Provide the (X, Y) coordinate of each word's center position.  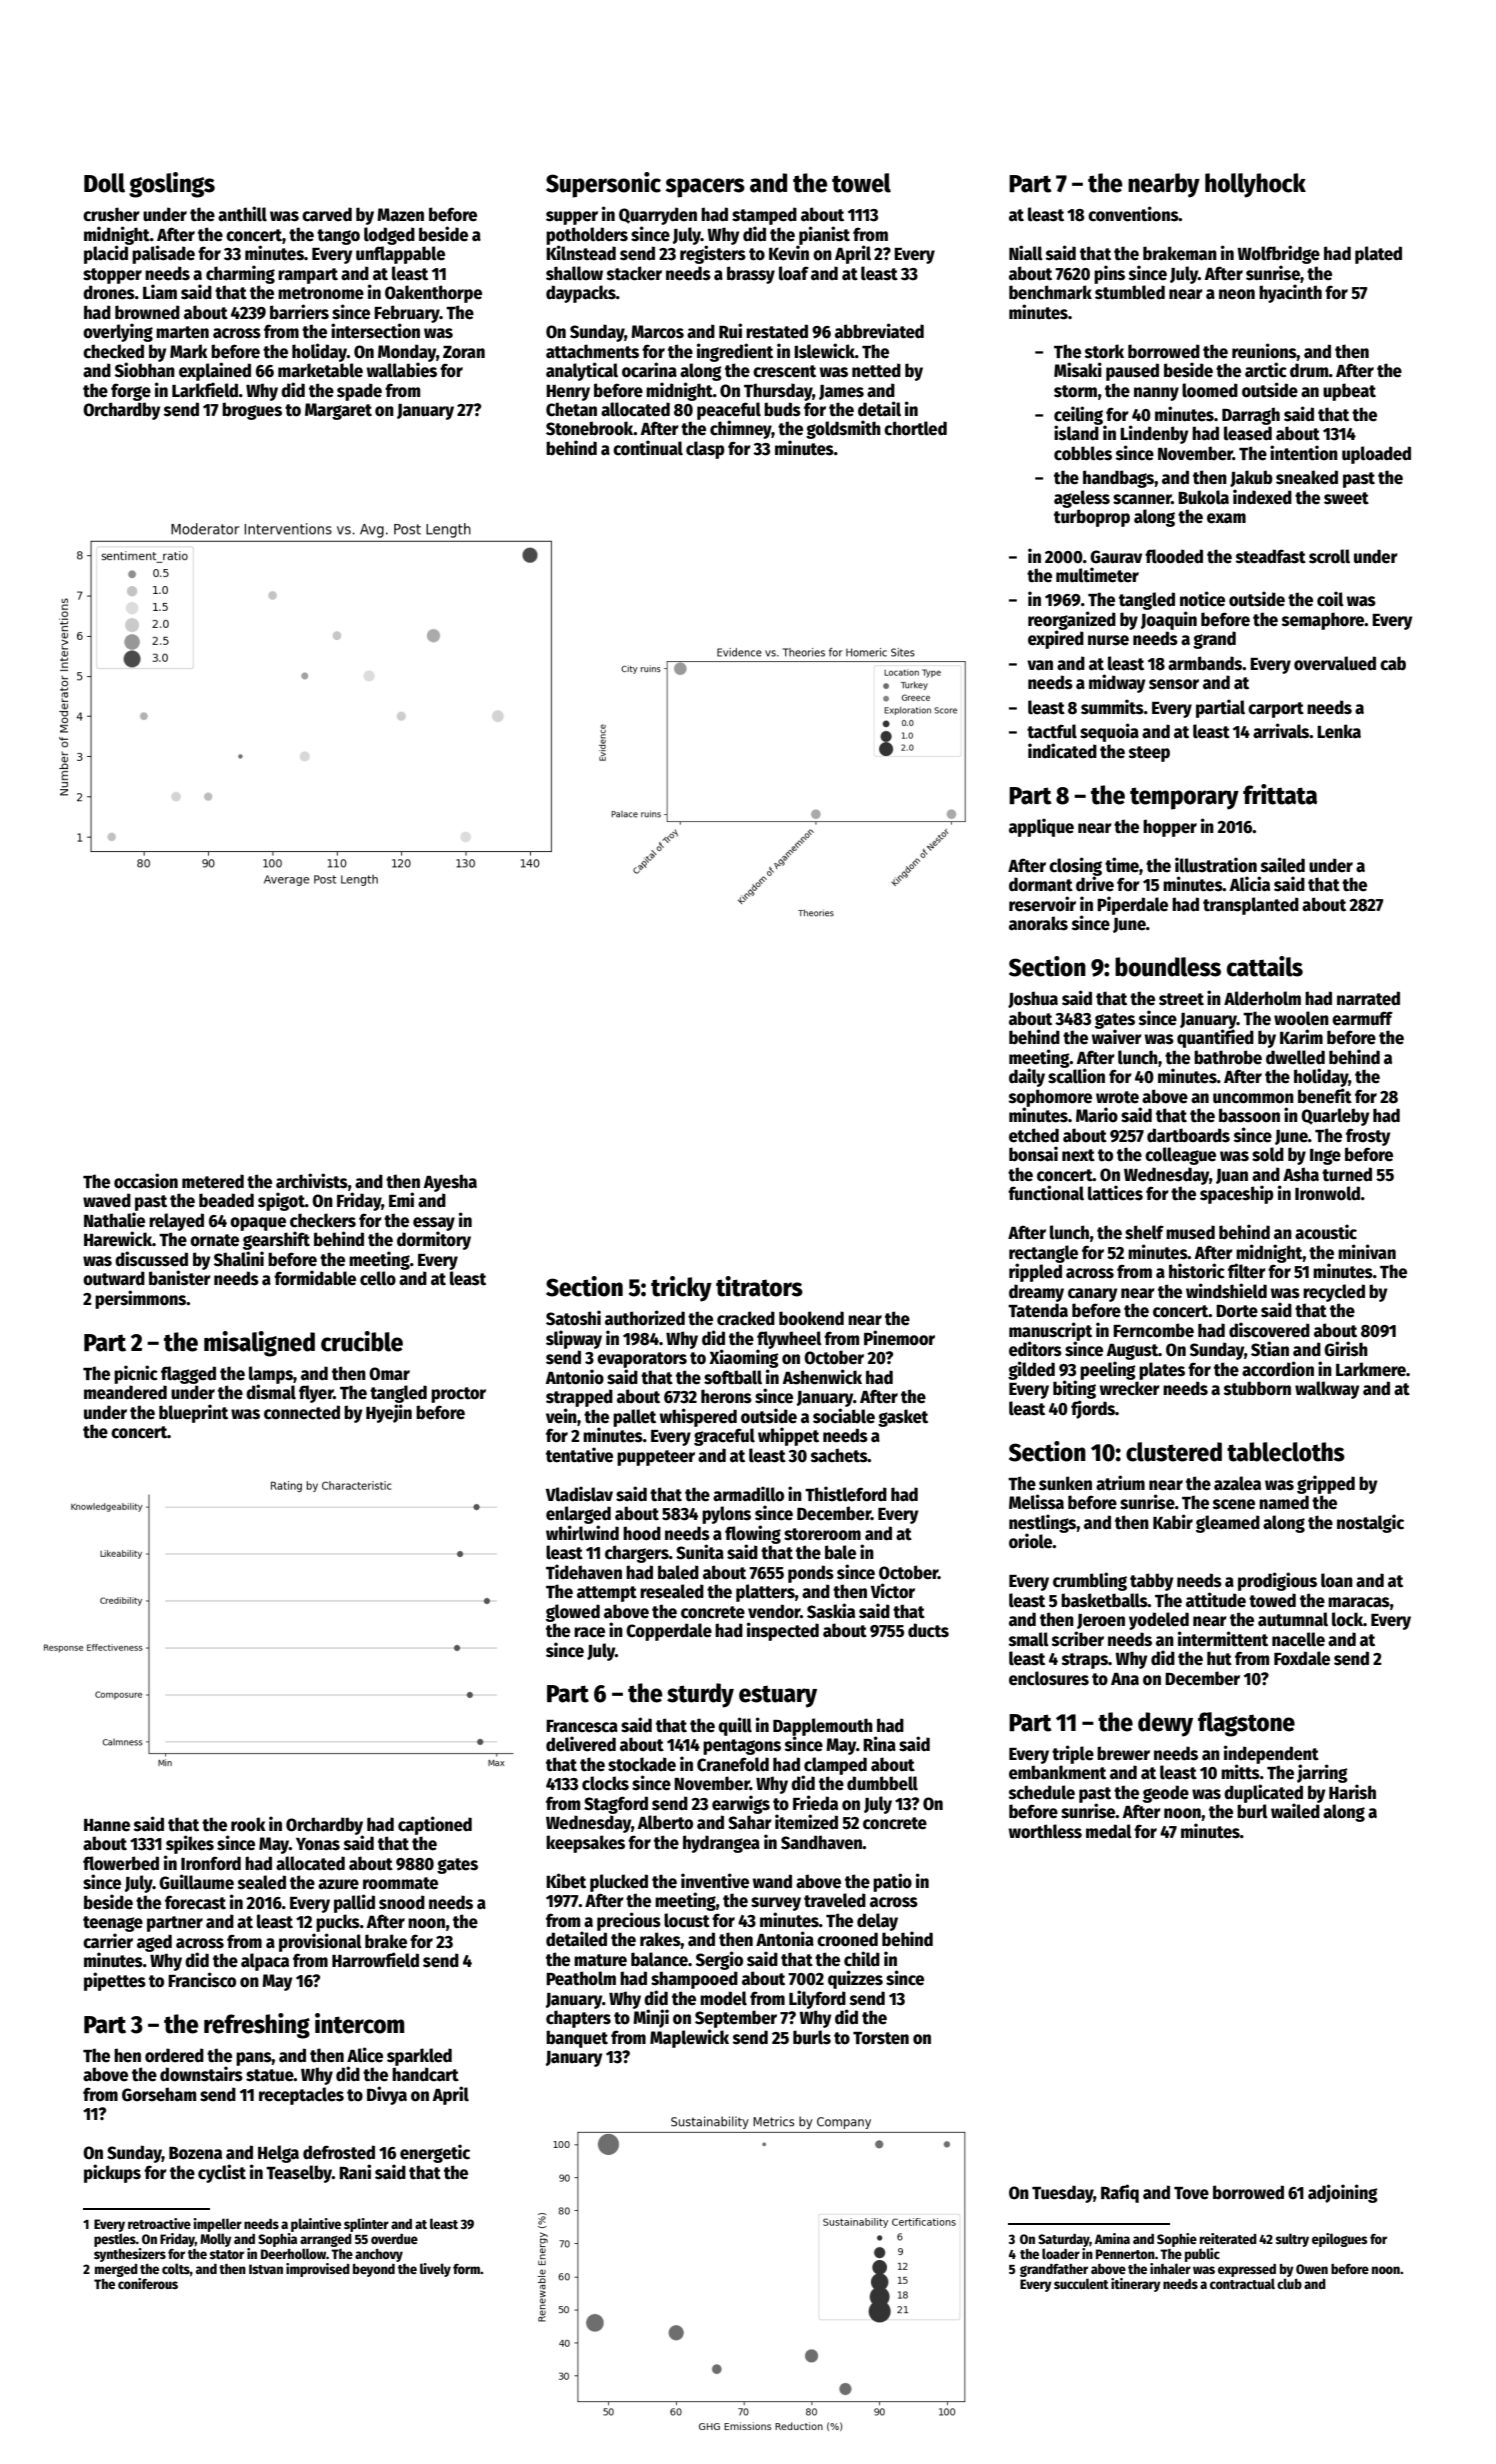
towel (861, 183)
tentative (579, 1455)
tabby (1151, 1582)
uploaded (1376, 455)
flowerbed (121, 1863)
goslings (172, 185)
